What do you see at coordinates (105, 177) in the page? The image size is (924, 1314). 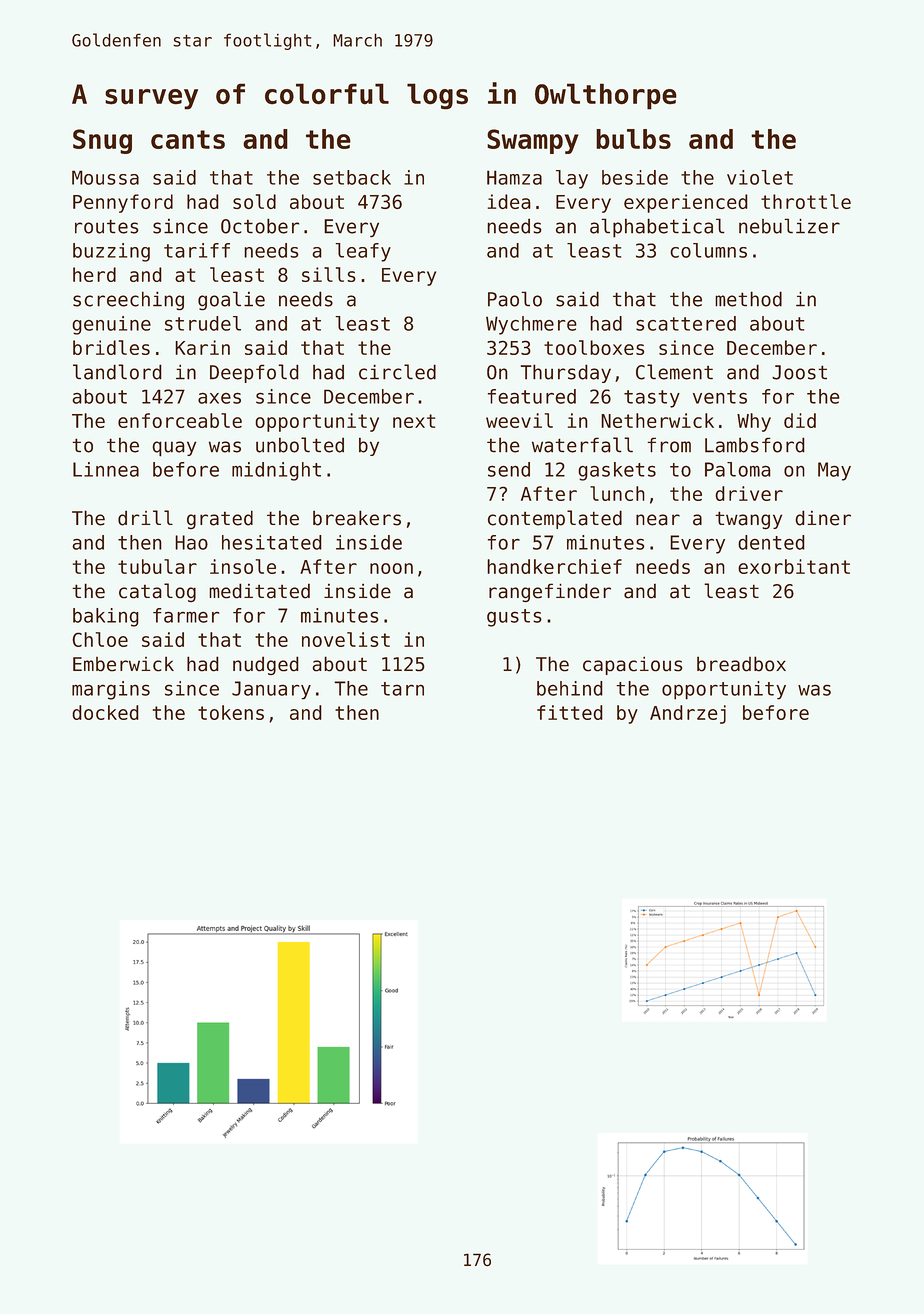 I see `Moussa` at bounding box center [105, 177].
